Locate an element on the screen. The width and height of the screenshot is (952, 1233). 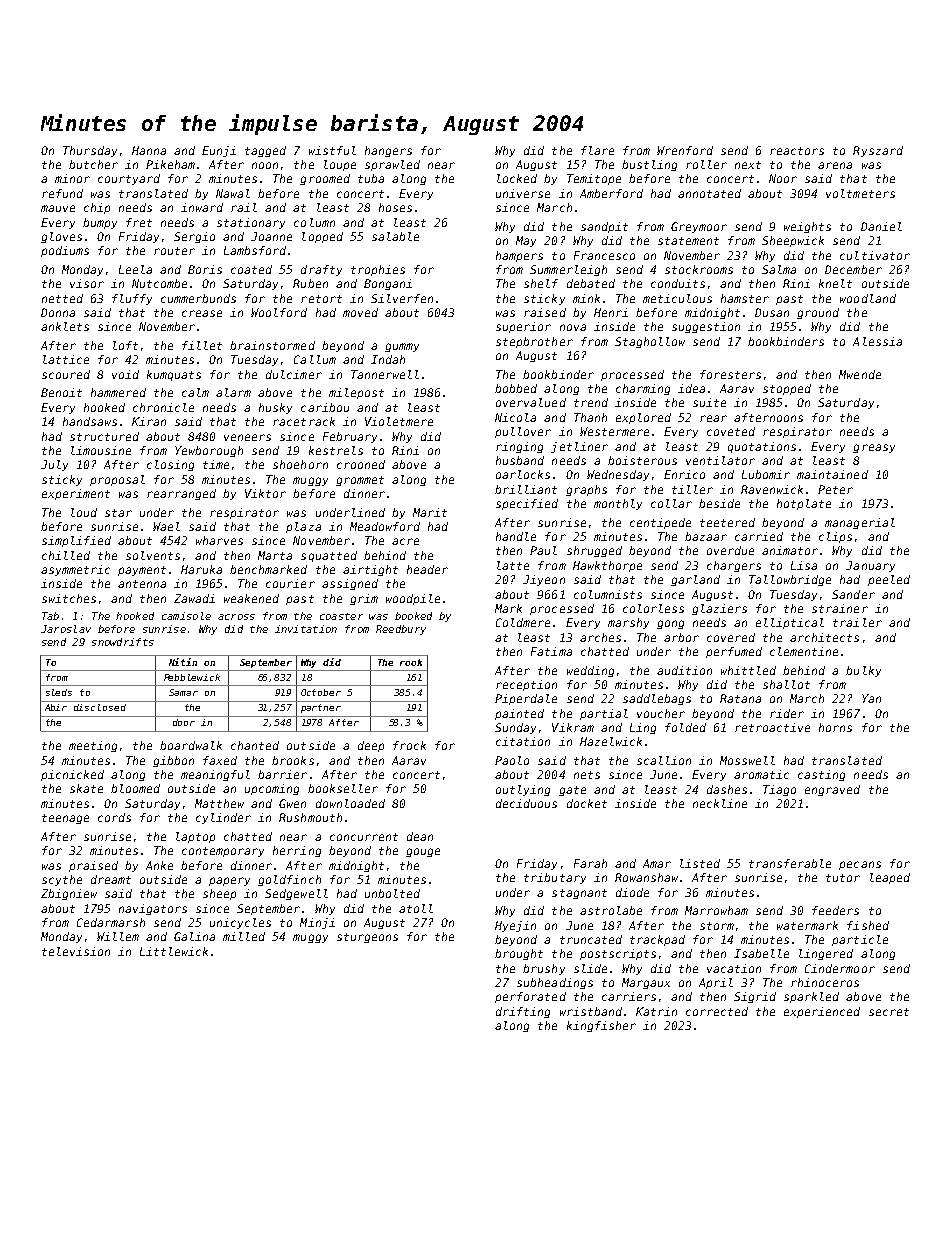
header is located at coordinates (427, 569).
